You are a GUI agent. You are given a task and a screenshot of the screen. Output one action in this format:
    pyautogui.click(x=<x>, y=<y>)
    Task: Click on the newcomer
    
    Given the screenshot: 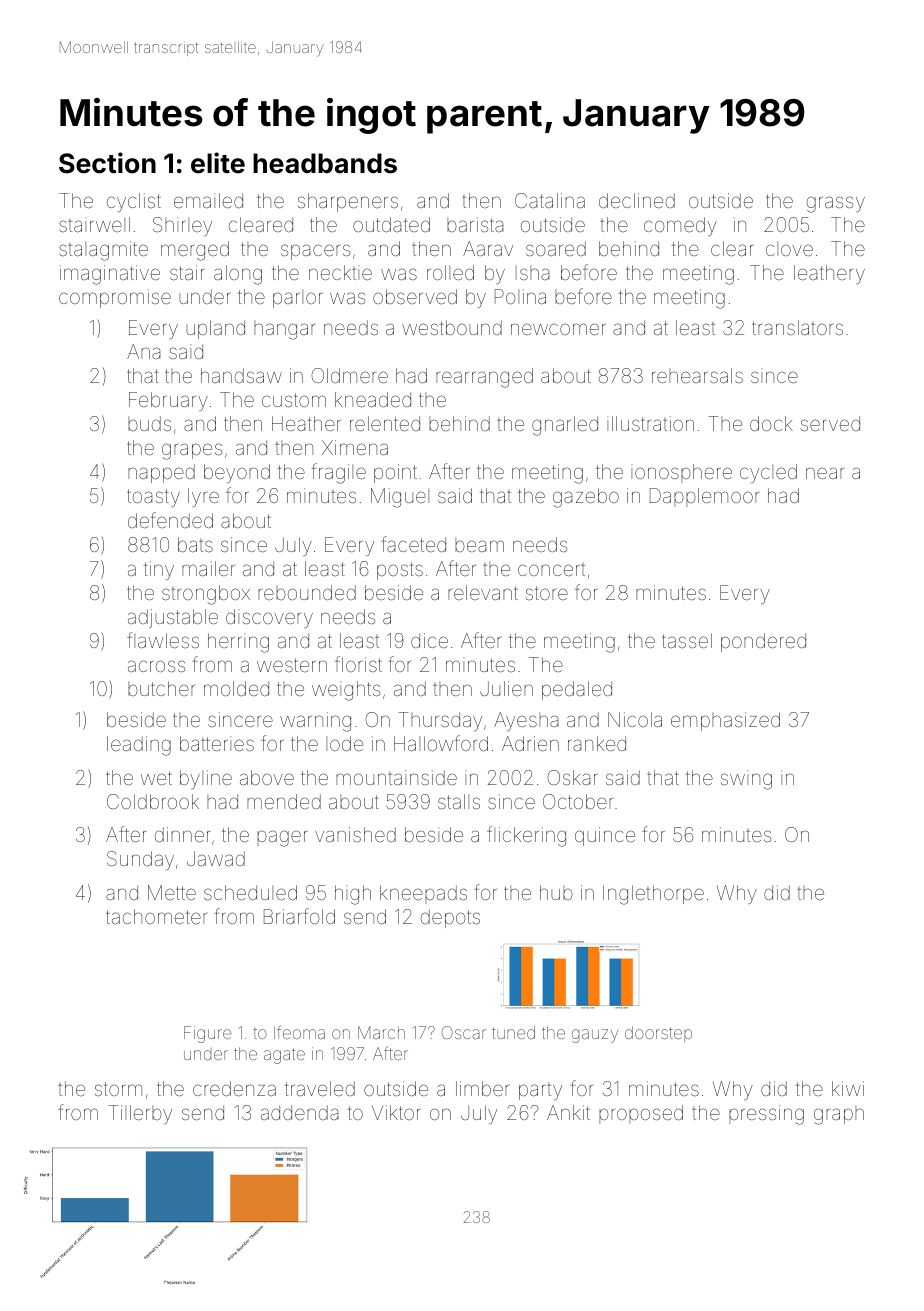 What is the action you would take?
    pyautogui.click(x=558, y=329)
